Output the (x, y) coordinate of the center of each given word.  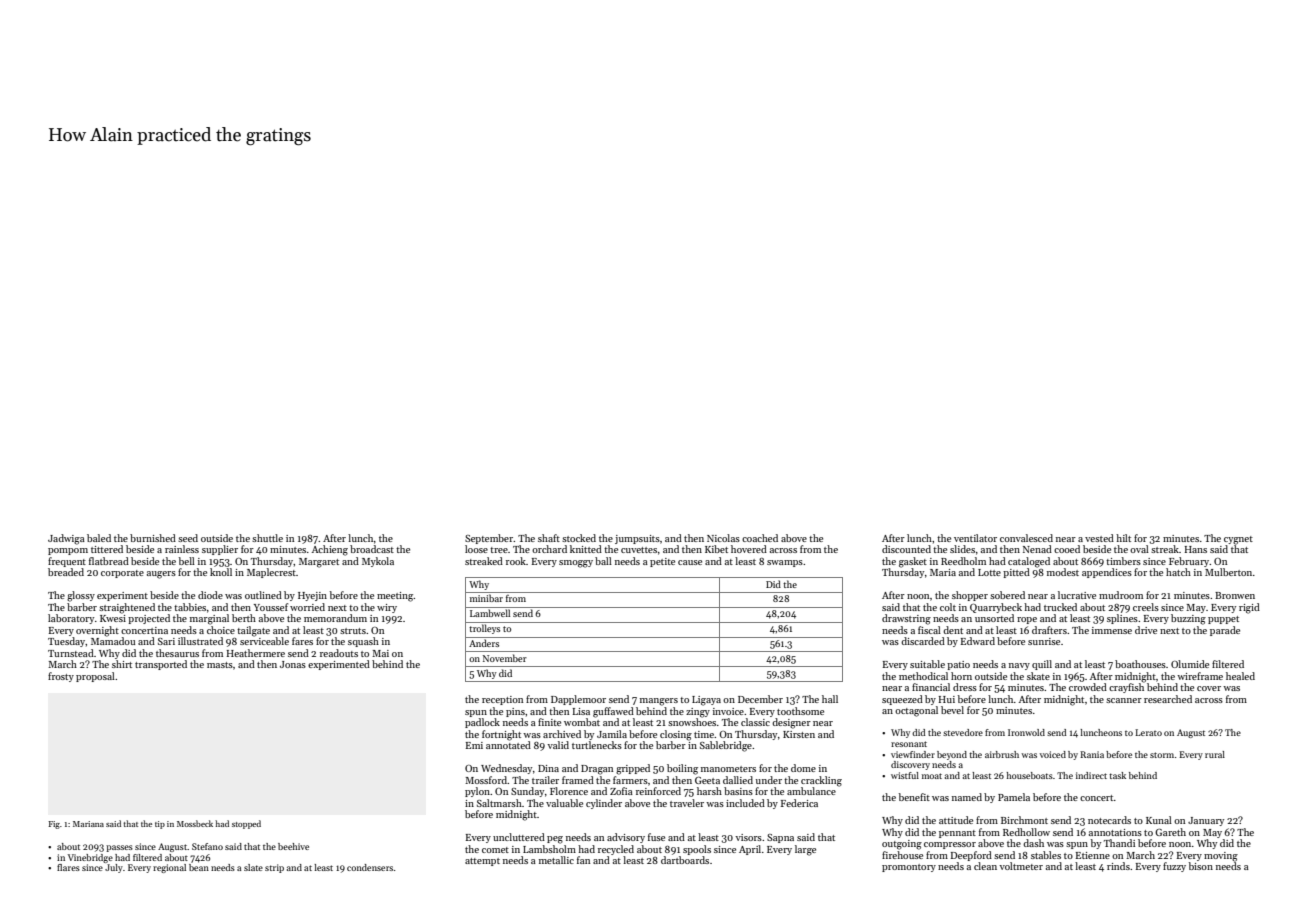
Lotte (989, 572)
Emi (474, 745)
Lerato (1148, 732)
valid (558, 745)
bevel (952, 710)
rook (516, 561)
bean (199, 867)
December (760, 699)
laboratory (71, 619)
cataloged (1029, 562)
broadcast (372, 549)
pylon (477, 792)
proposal (95, 677)
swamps (785, 563)
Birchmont (1024, 820)
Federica (799, 803)
